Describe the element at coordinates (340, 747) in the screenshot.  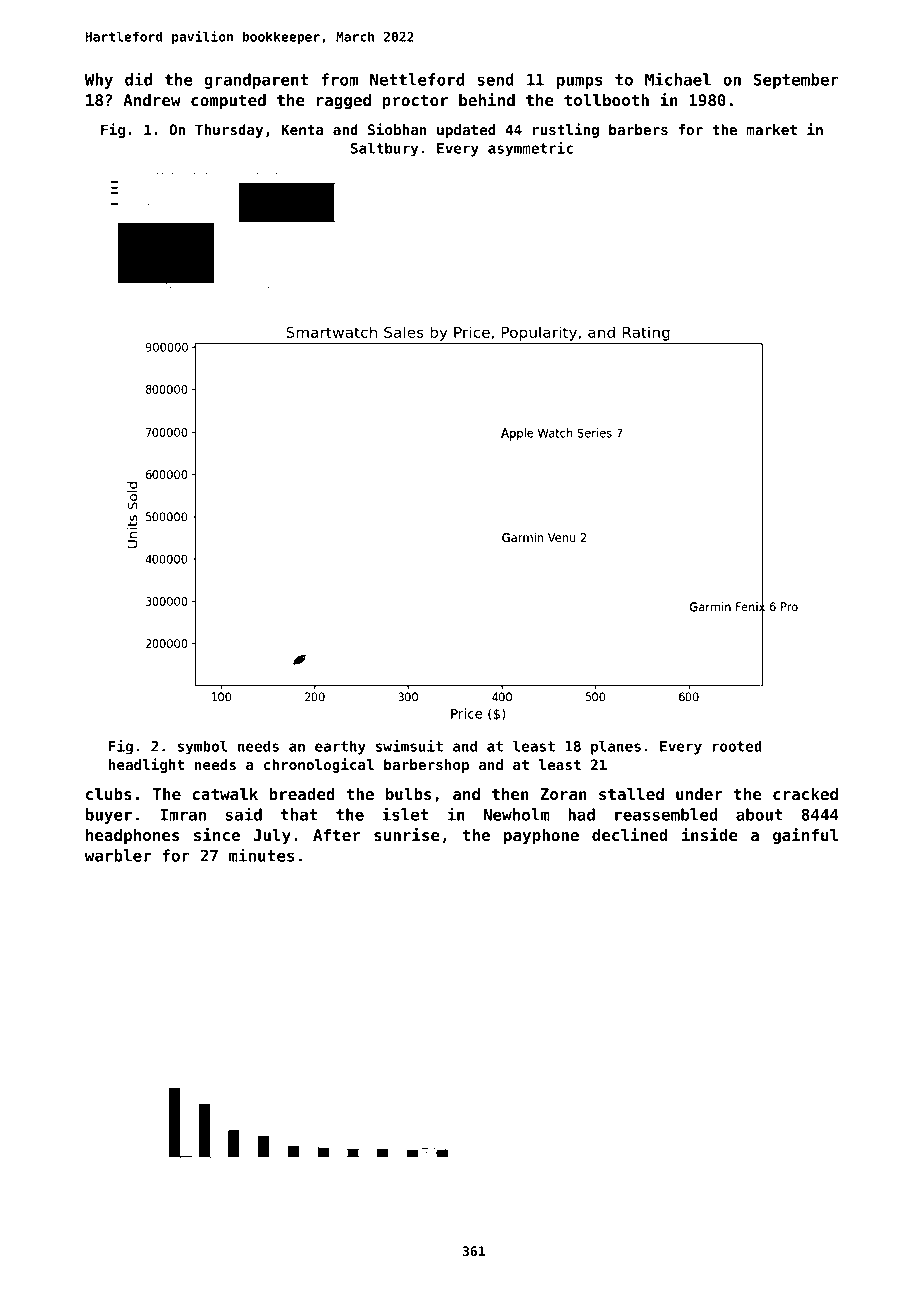
I see `earthy` at that location.
